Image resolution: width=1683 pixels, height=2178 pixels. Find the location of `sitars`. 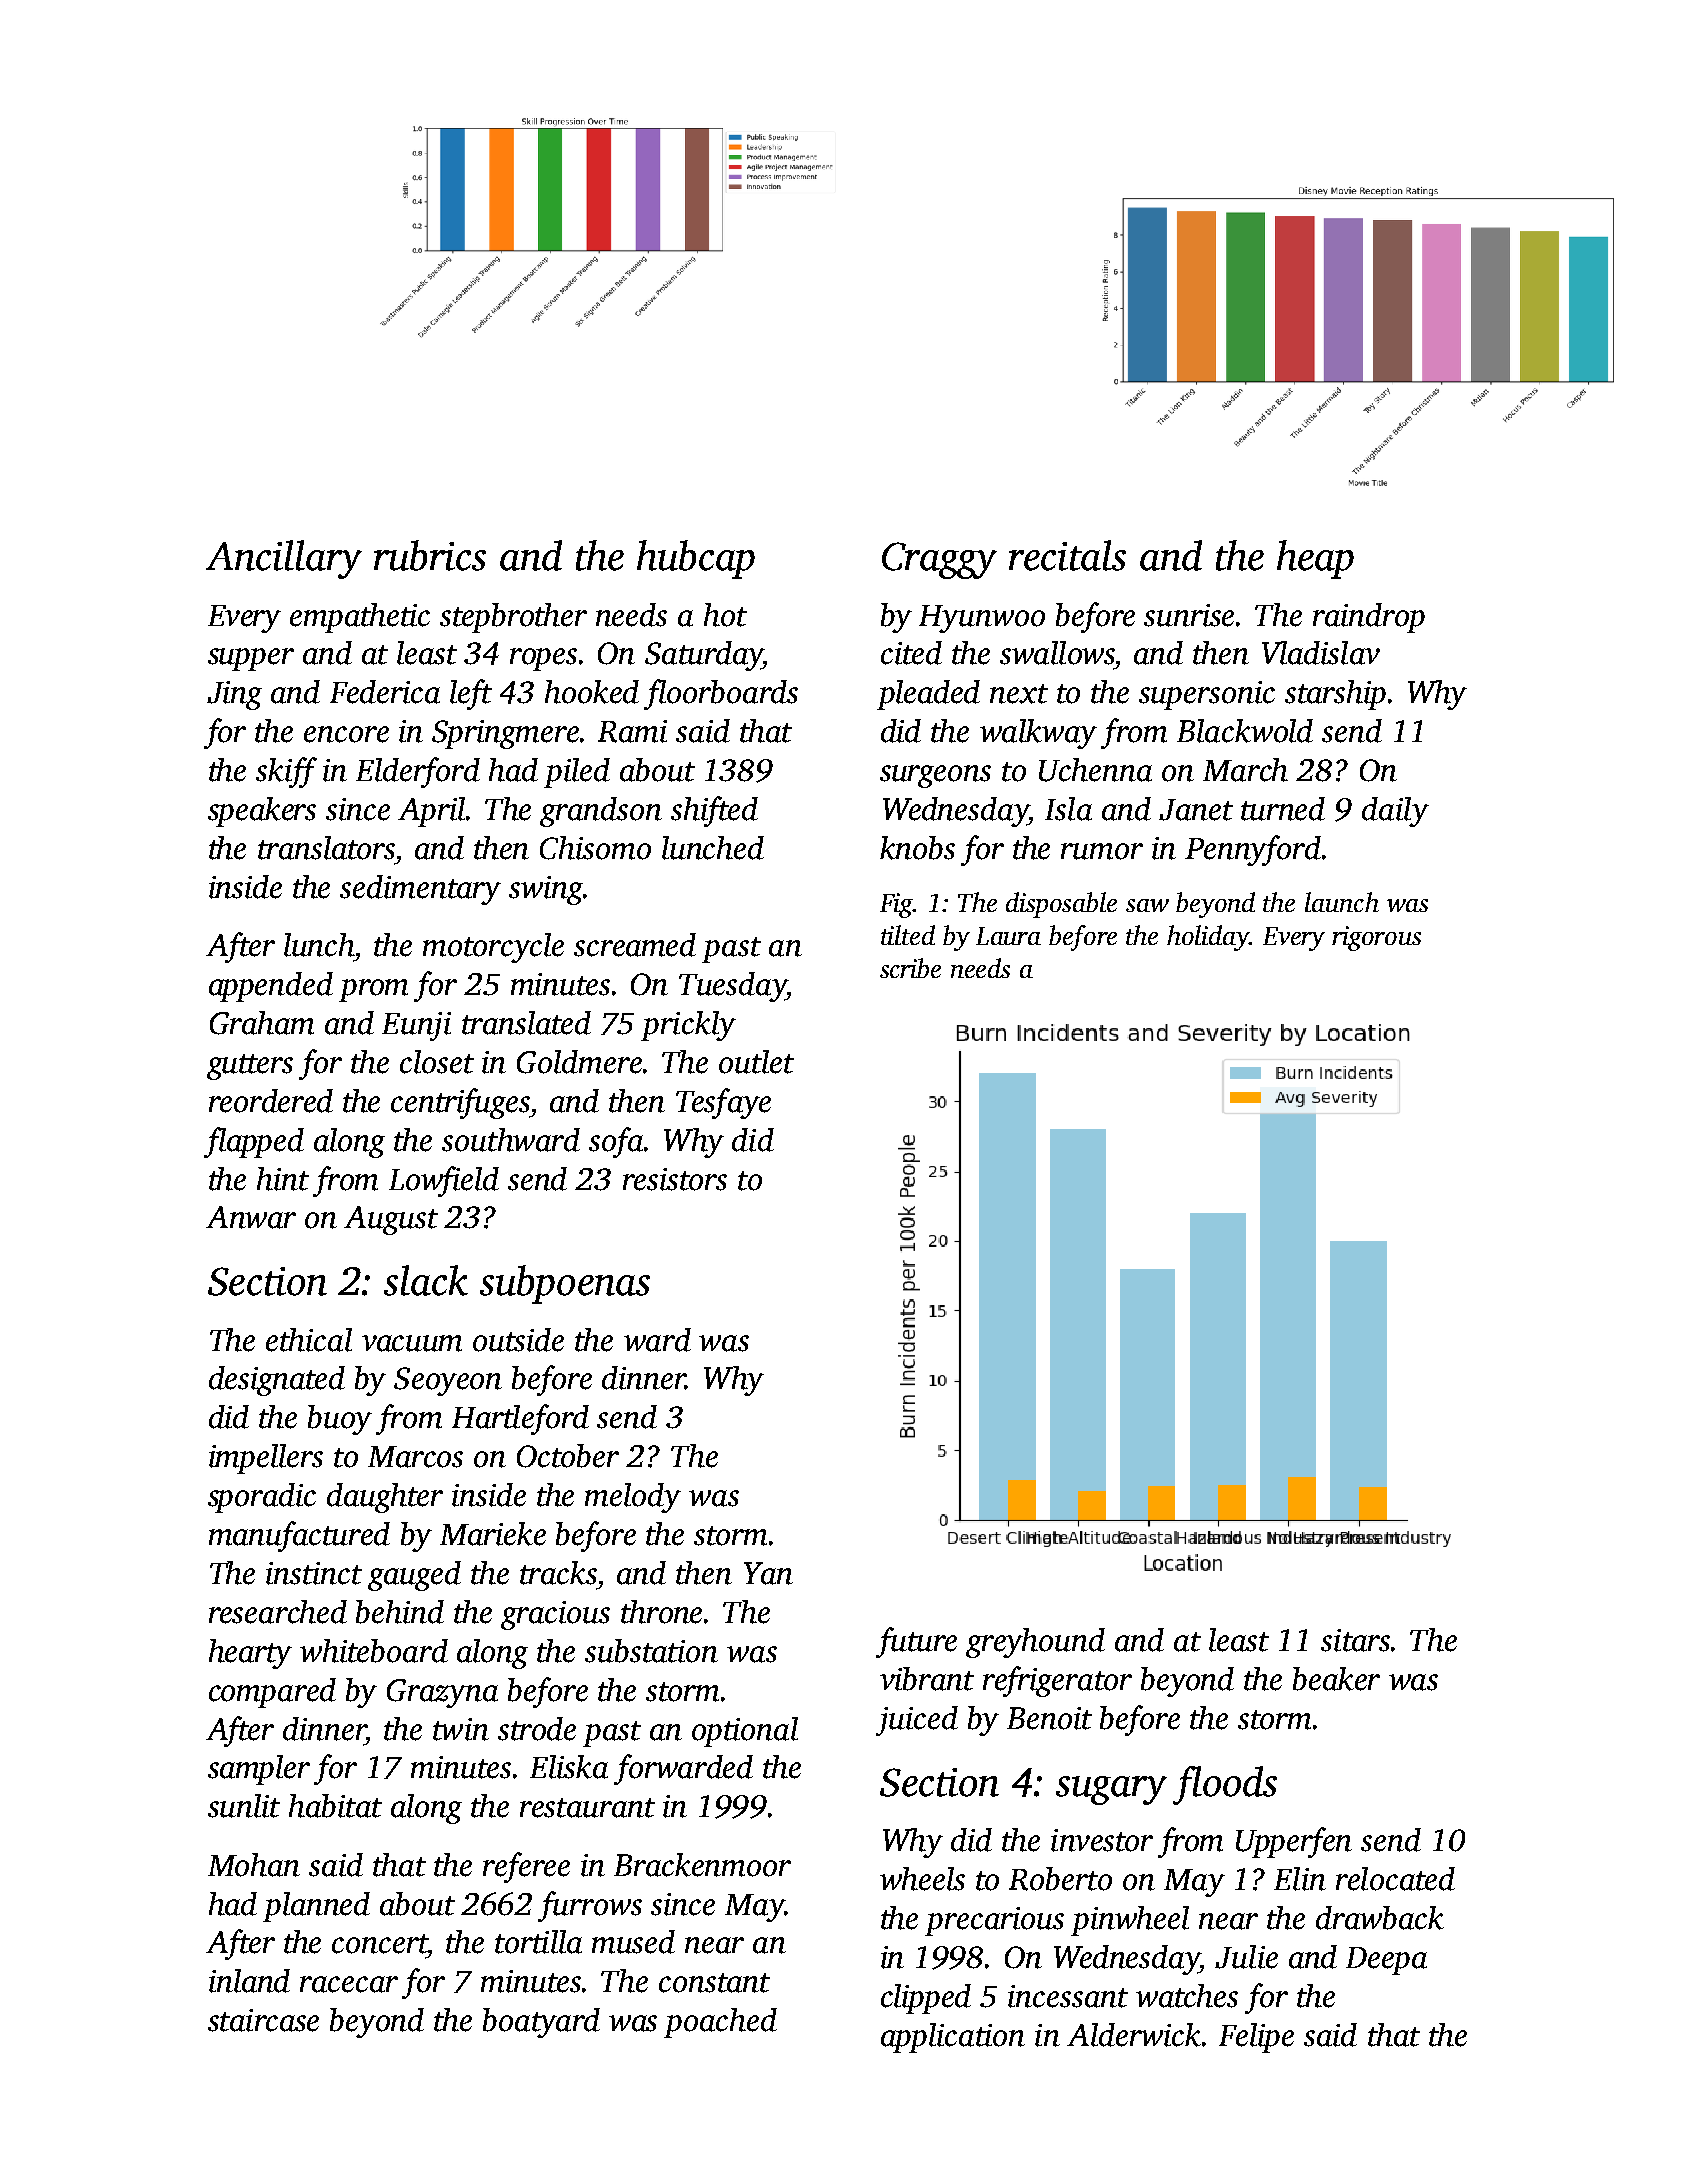

sitars is located at coordinates (1355, 1640).
